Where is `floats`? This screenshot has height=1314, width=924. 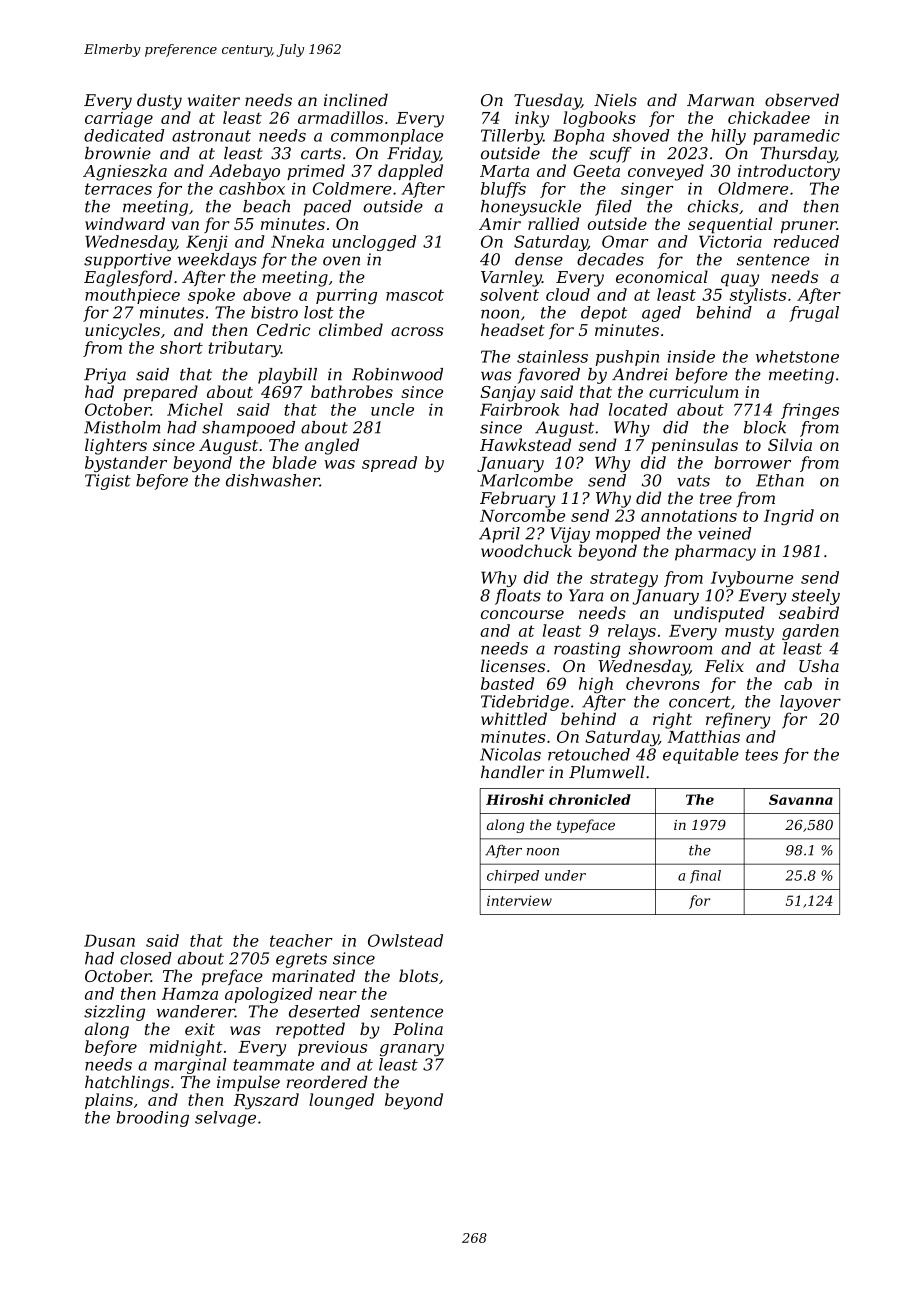 floats is located at coordinates (518, 597).
